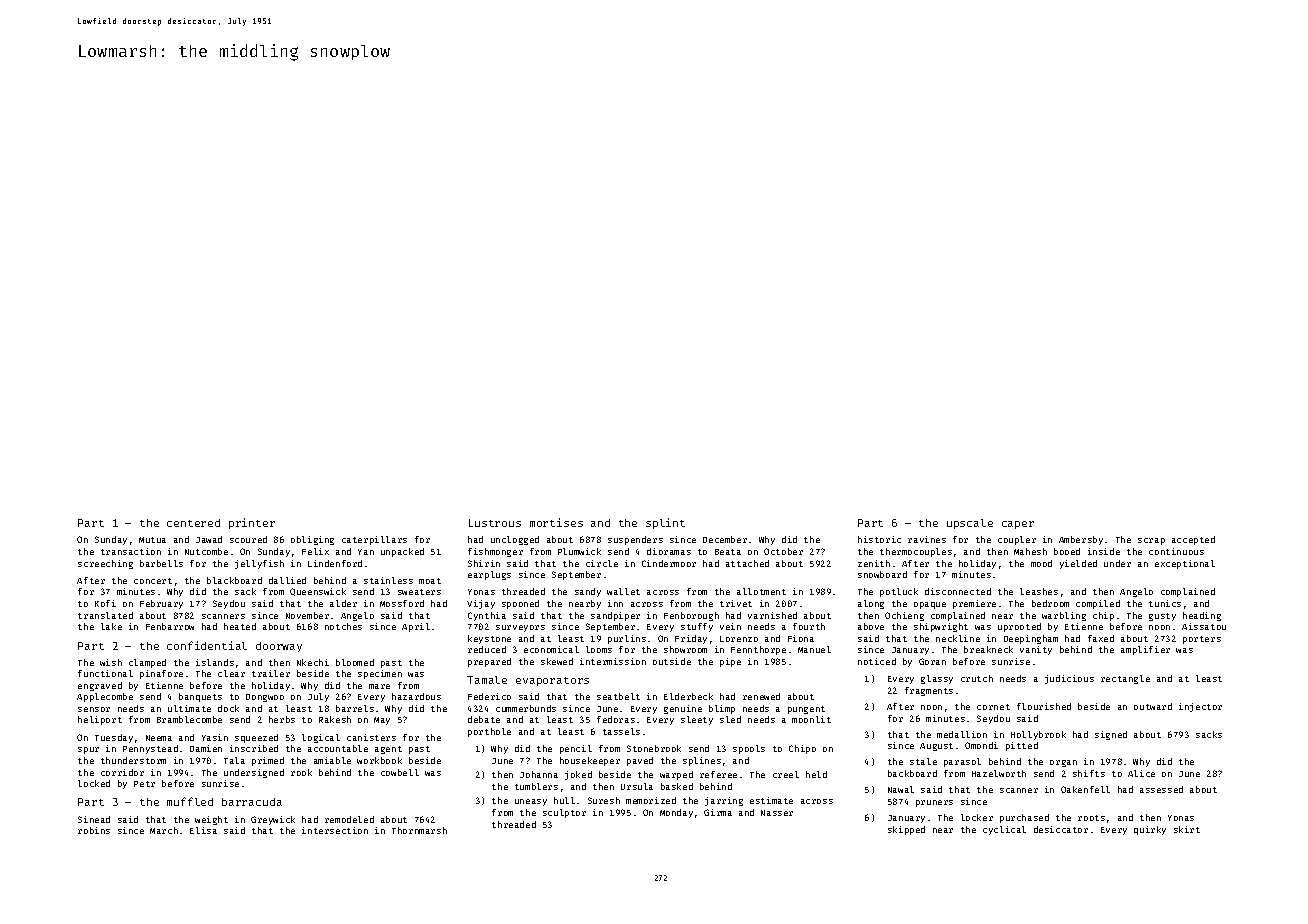 This page has width=1308, height=924. What do you see at coordinates (206, 551) in the page?
I see `Nutcombe` at bounding box center [206, 551].
